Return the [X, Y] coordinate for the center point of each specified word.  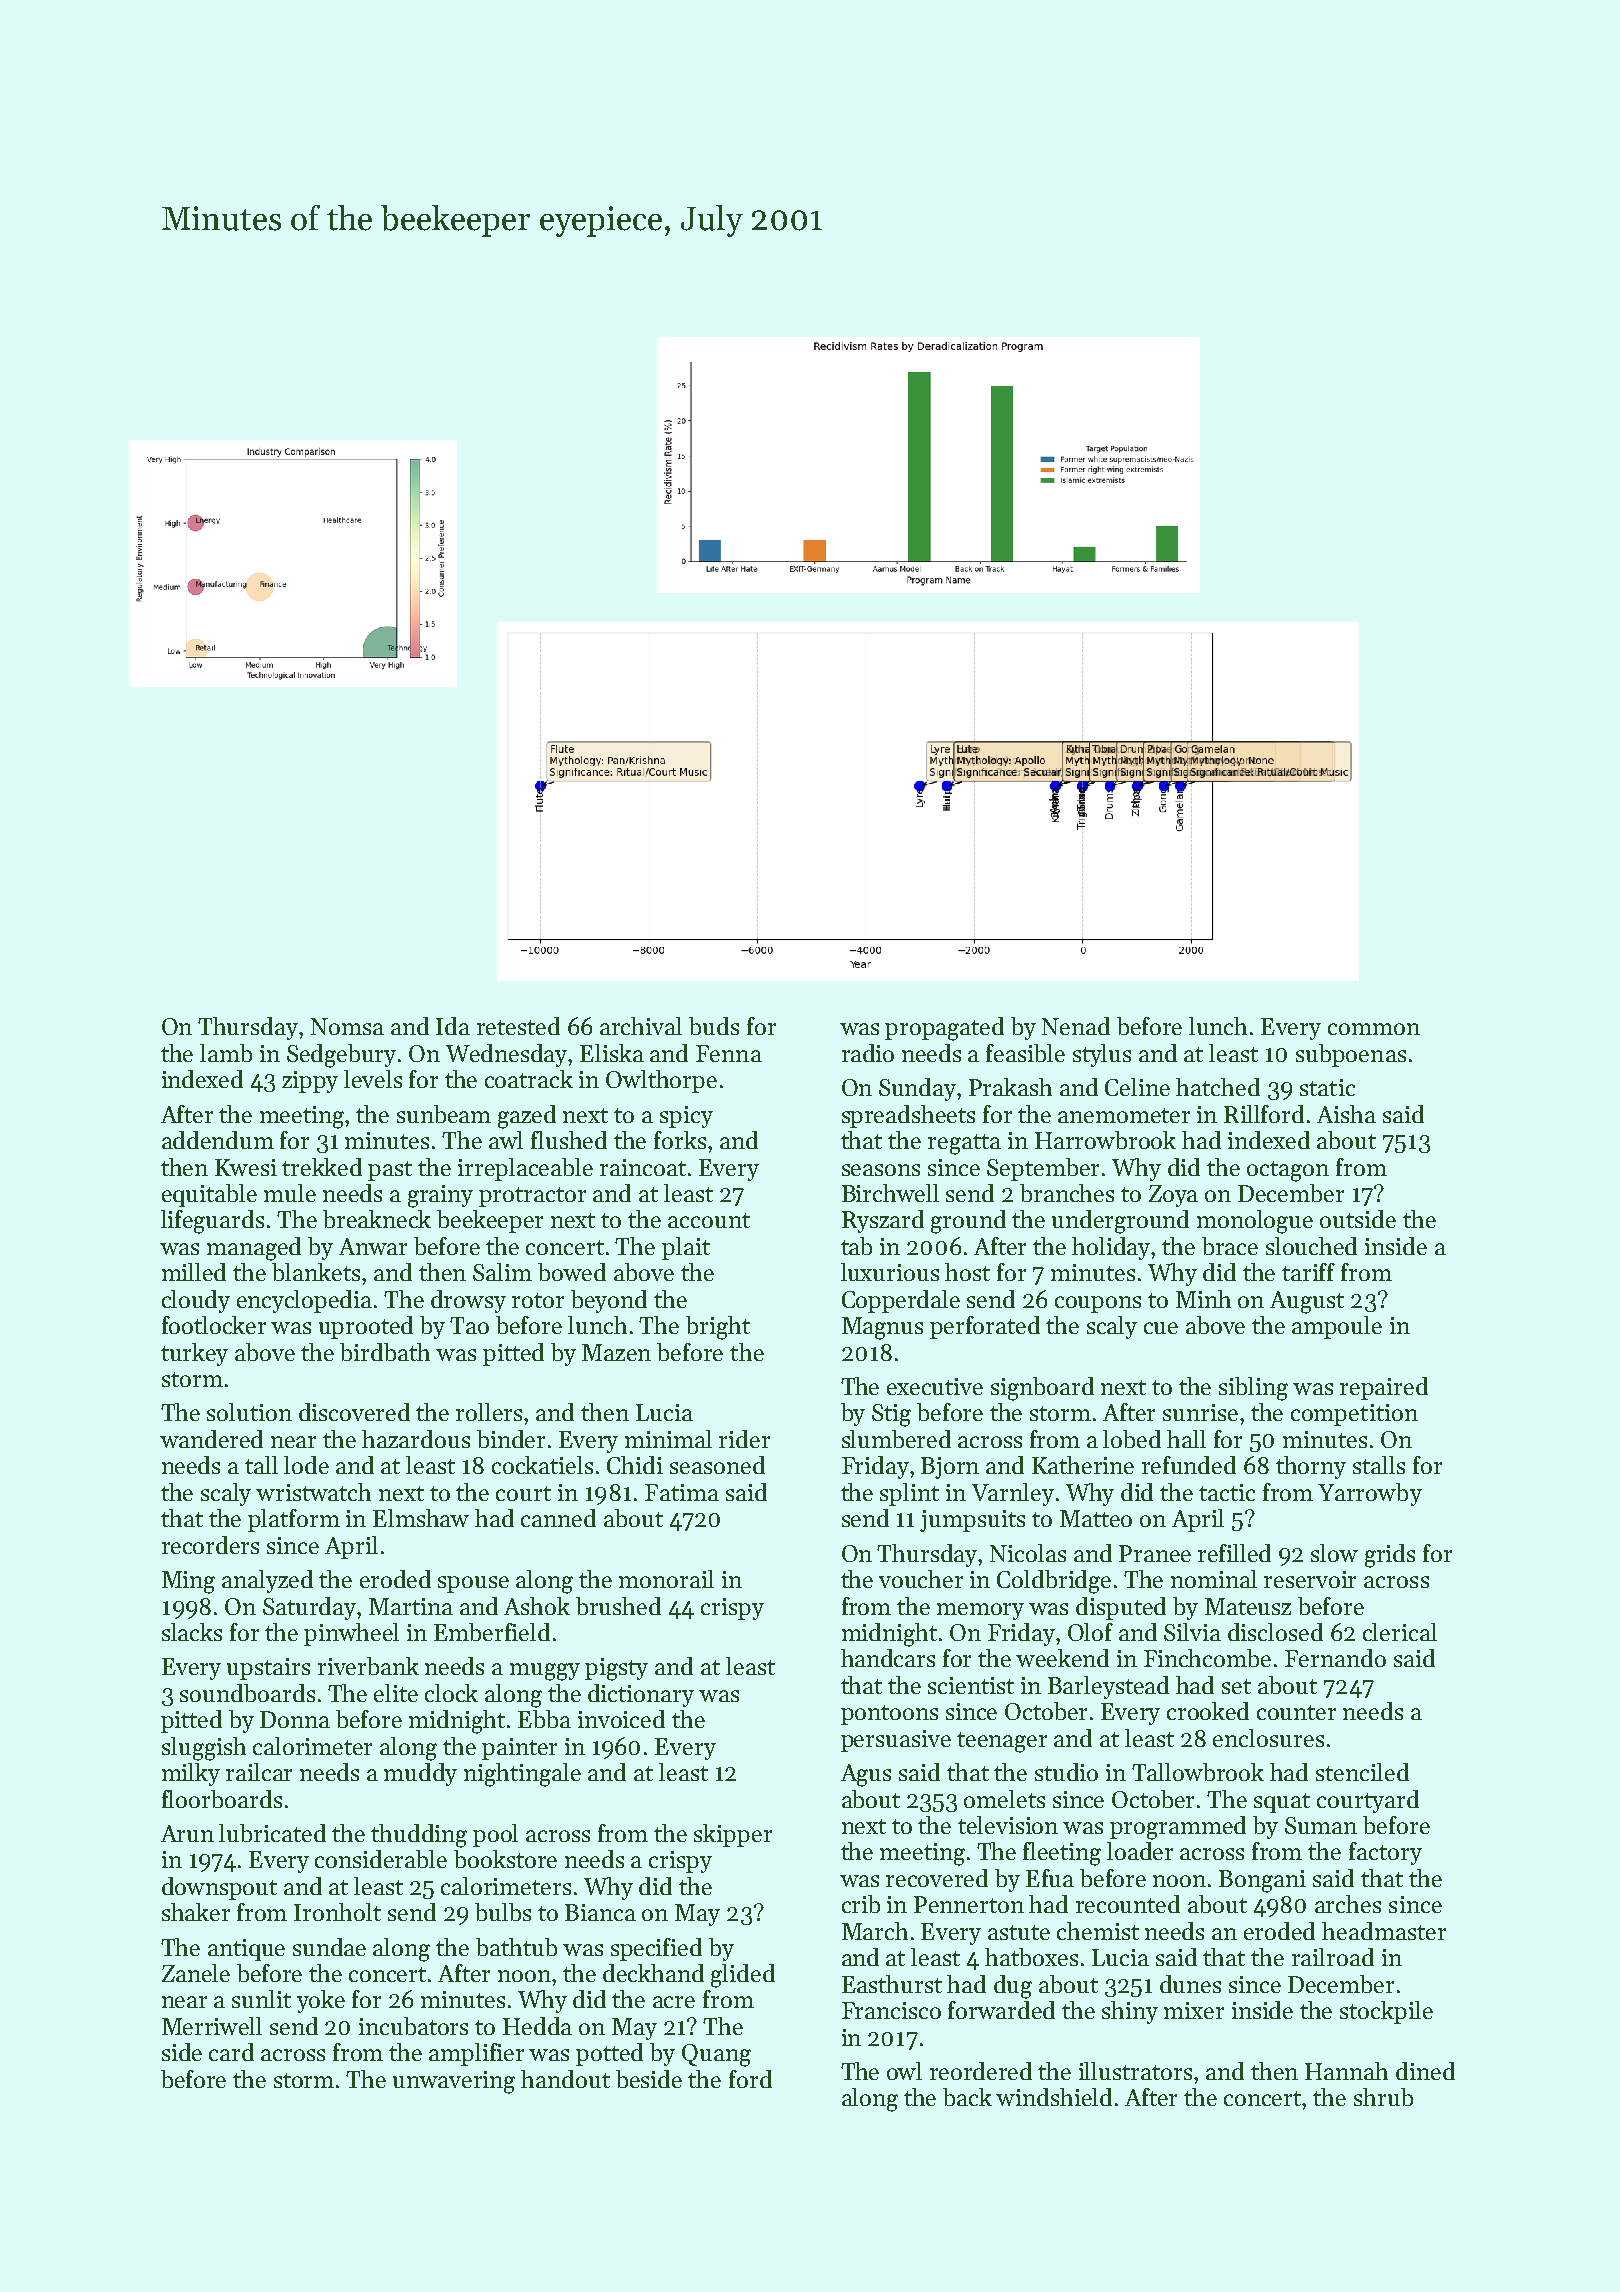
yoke [321, 2001]
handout [565, 2079]
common [1374, 1029]
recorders [210, 1545]
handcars [888, 1658]
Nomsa [347, 1026]
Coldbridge [1054, 1582]
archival [641, 1026]
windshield [1054, 2097]
